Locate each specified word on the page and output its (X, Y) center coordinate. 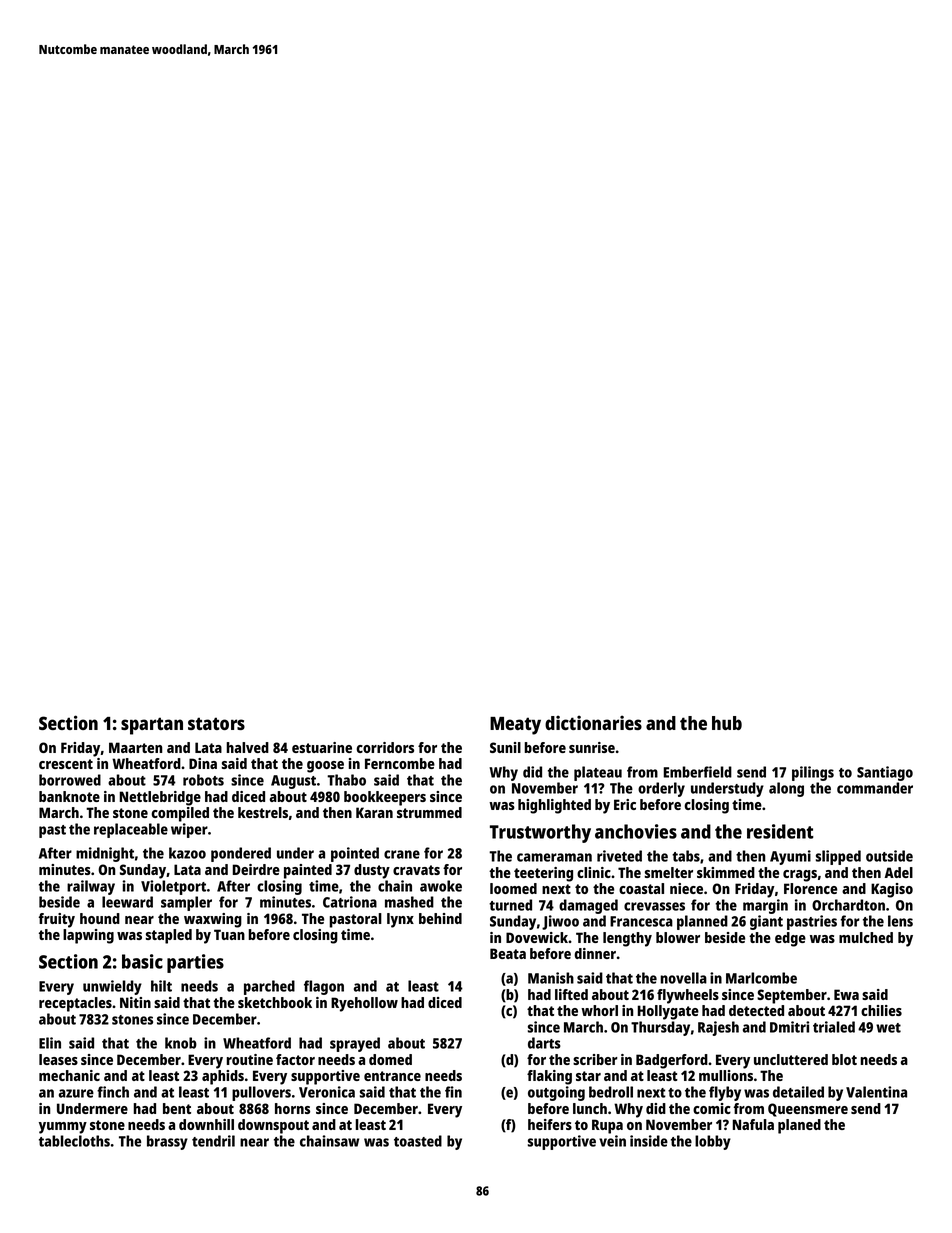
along (786, 789)
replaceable (131, 830)
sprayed (355, 1044)
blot (844, 1059)
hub (727, 723)
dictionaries (593, 722)
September (792, 996)
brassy (167, 1142)
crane (402, 854)
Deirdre (256, 869)
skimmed (726, 872)
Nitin (135, 1002)
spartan (152, 726)
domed (390, 1059)
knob (181, 1043)
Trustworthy (540, 833)
